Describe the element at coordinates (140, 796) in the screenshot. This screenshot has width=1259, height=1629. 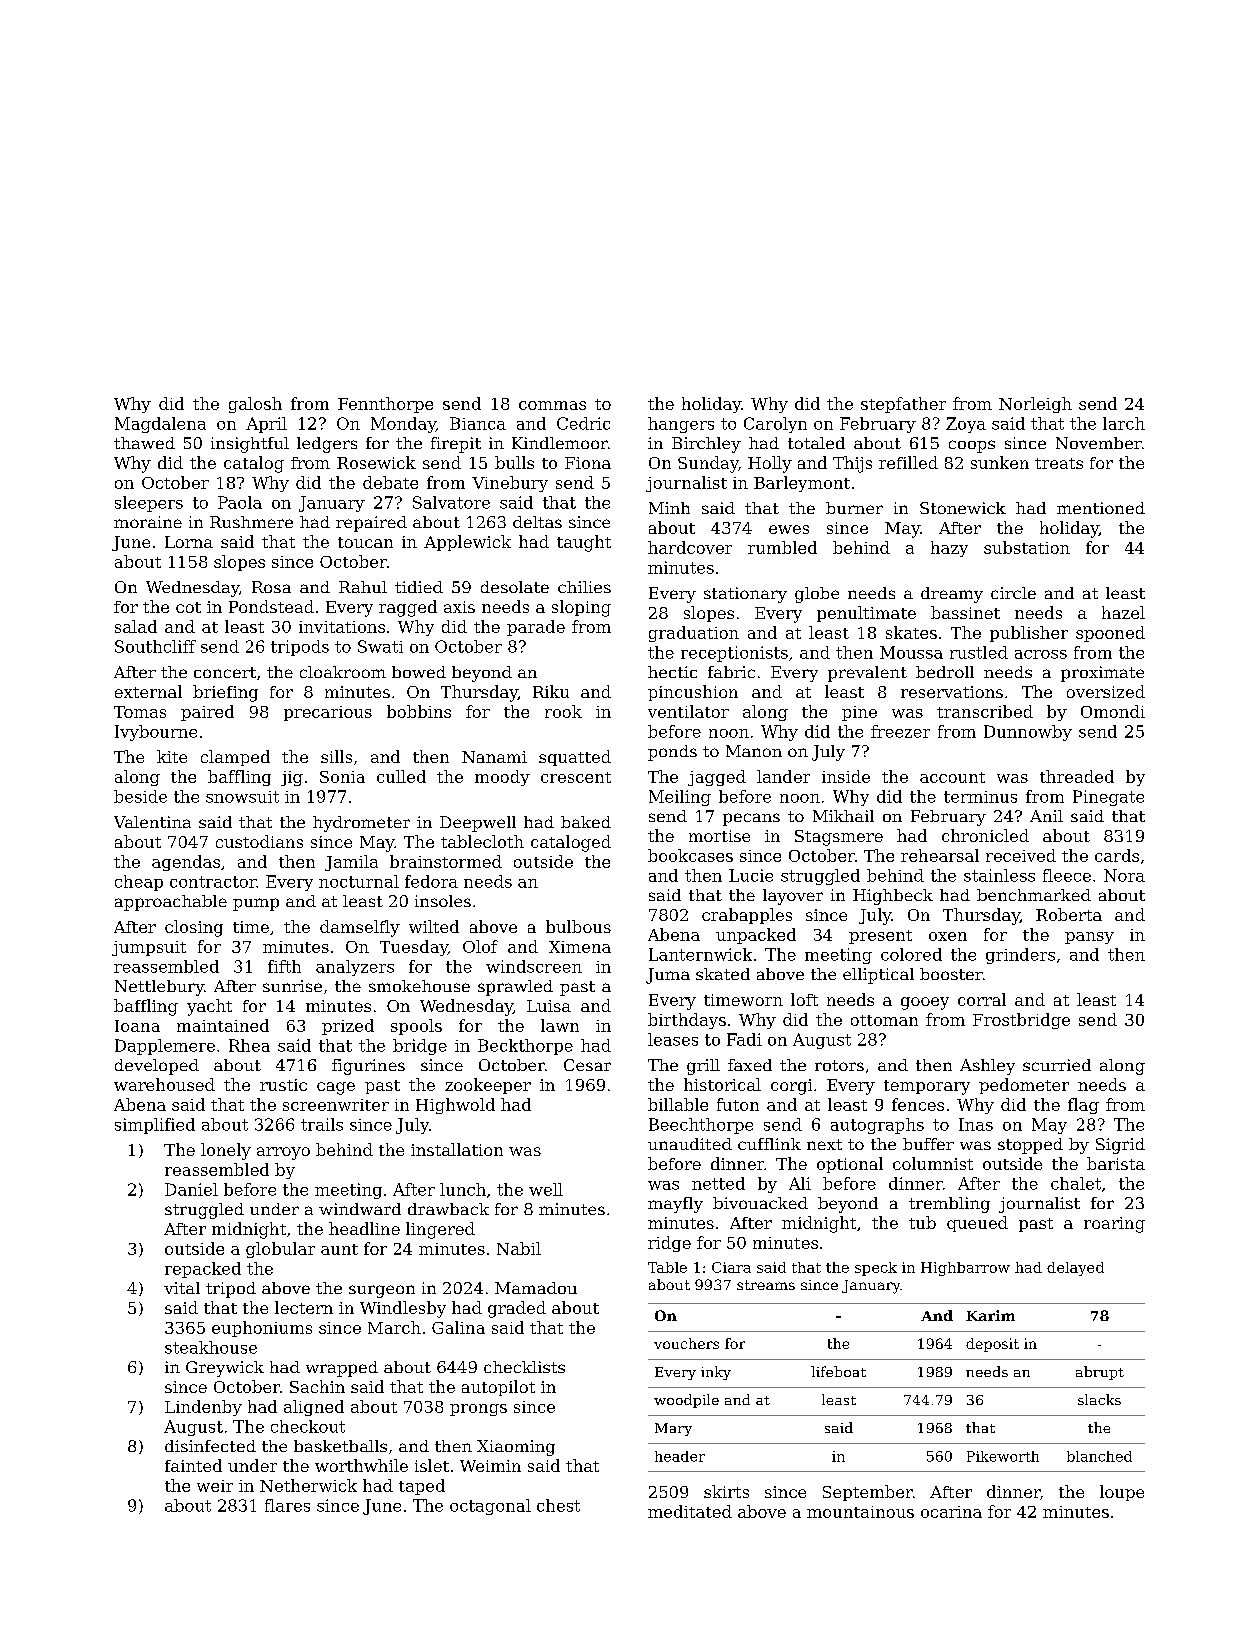
I see `beside` at that location.
